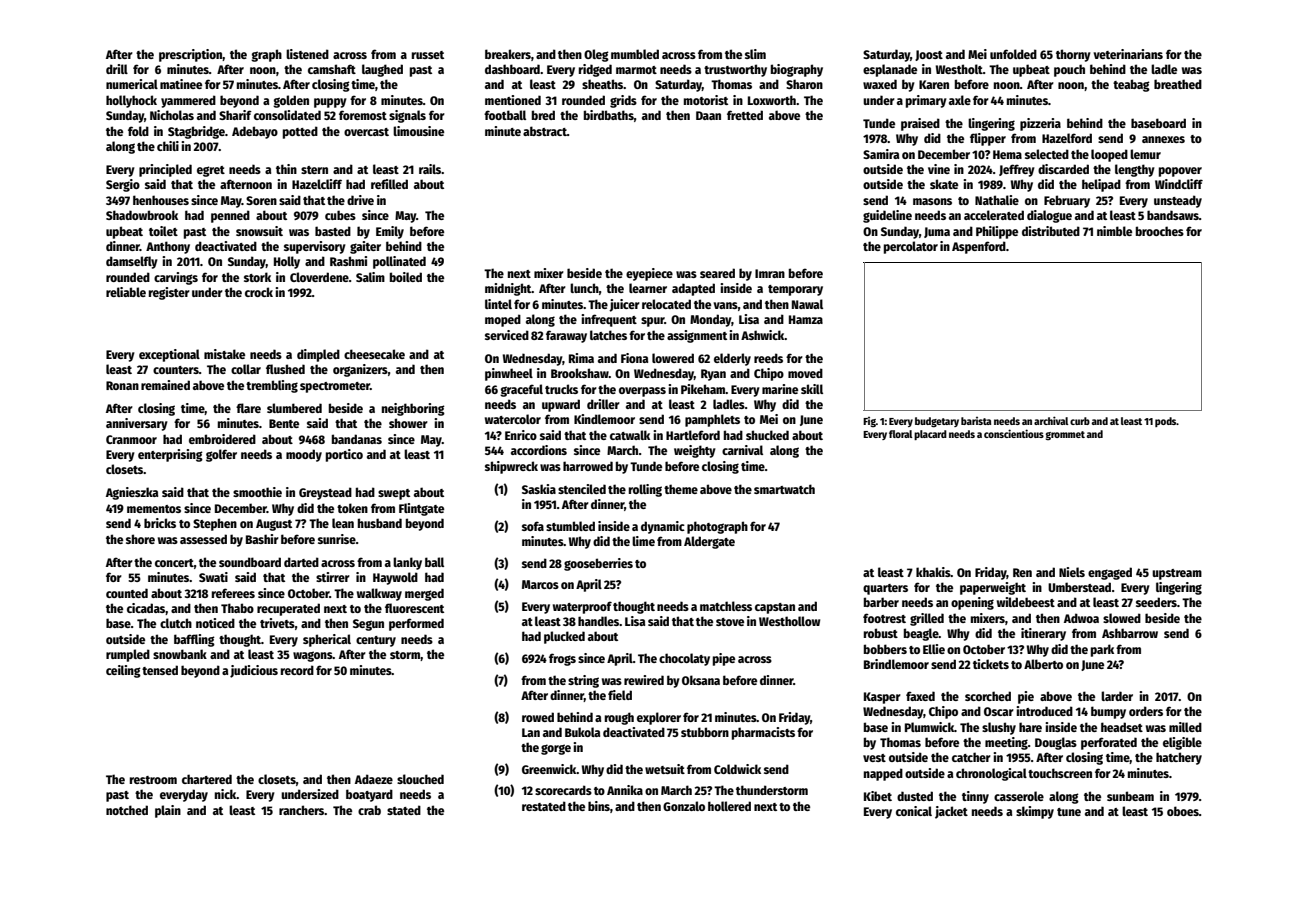 The height and width of the document is (924, 1308). What do you see at coordinates (1051, 420) in the document?
I see `archival` at bounding box center [1051, 420].
